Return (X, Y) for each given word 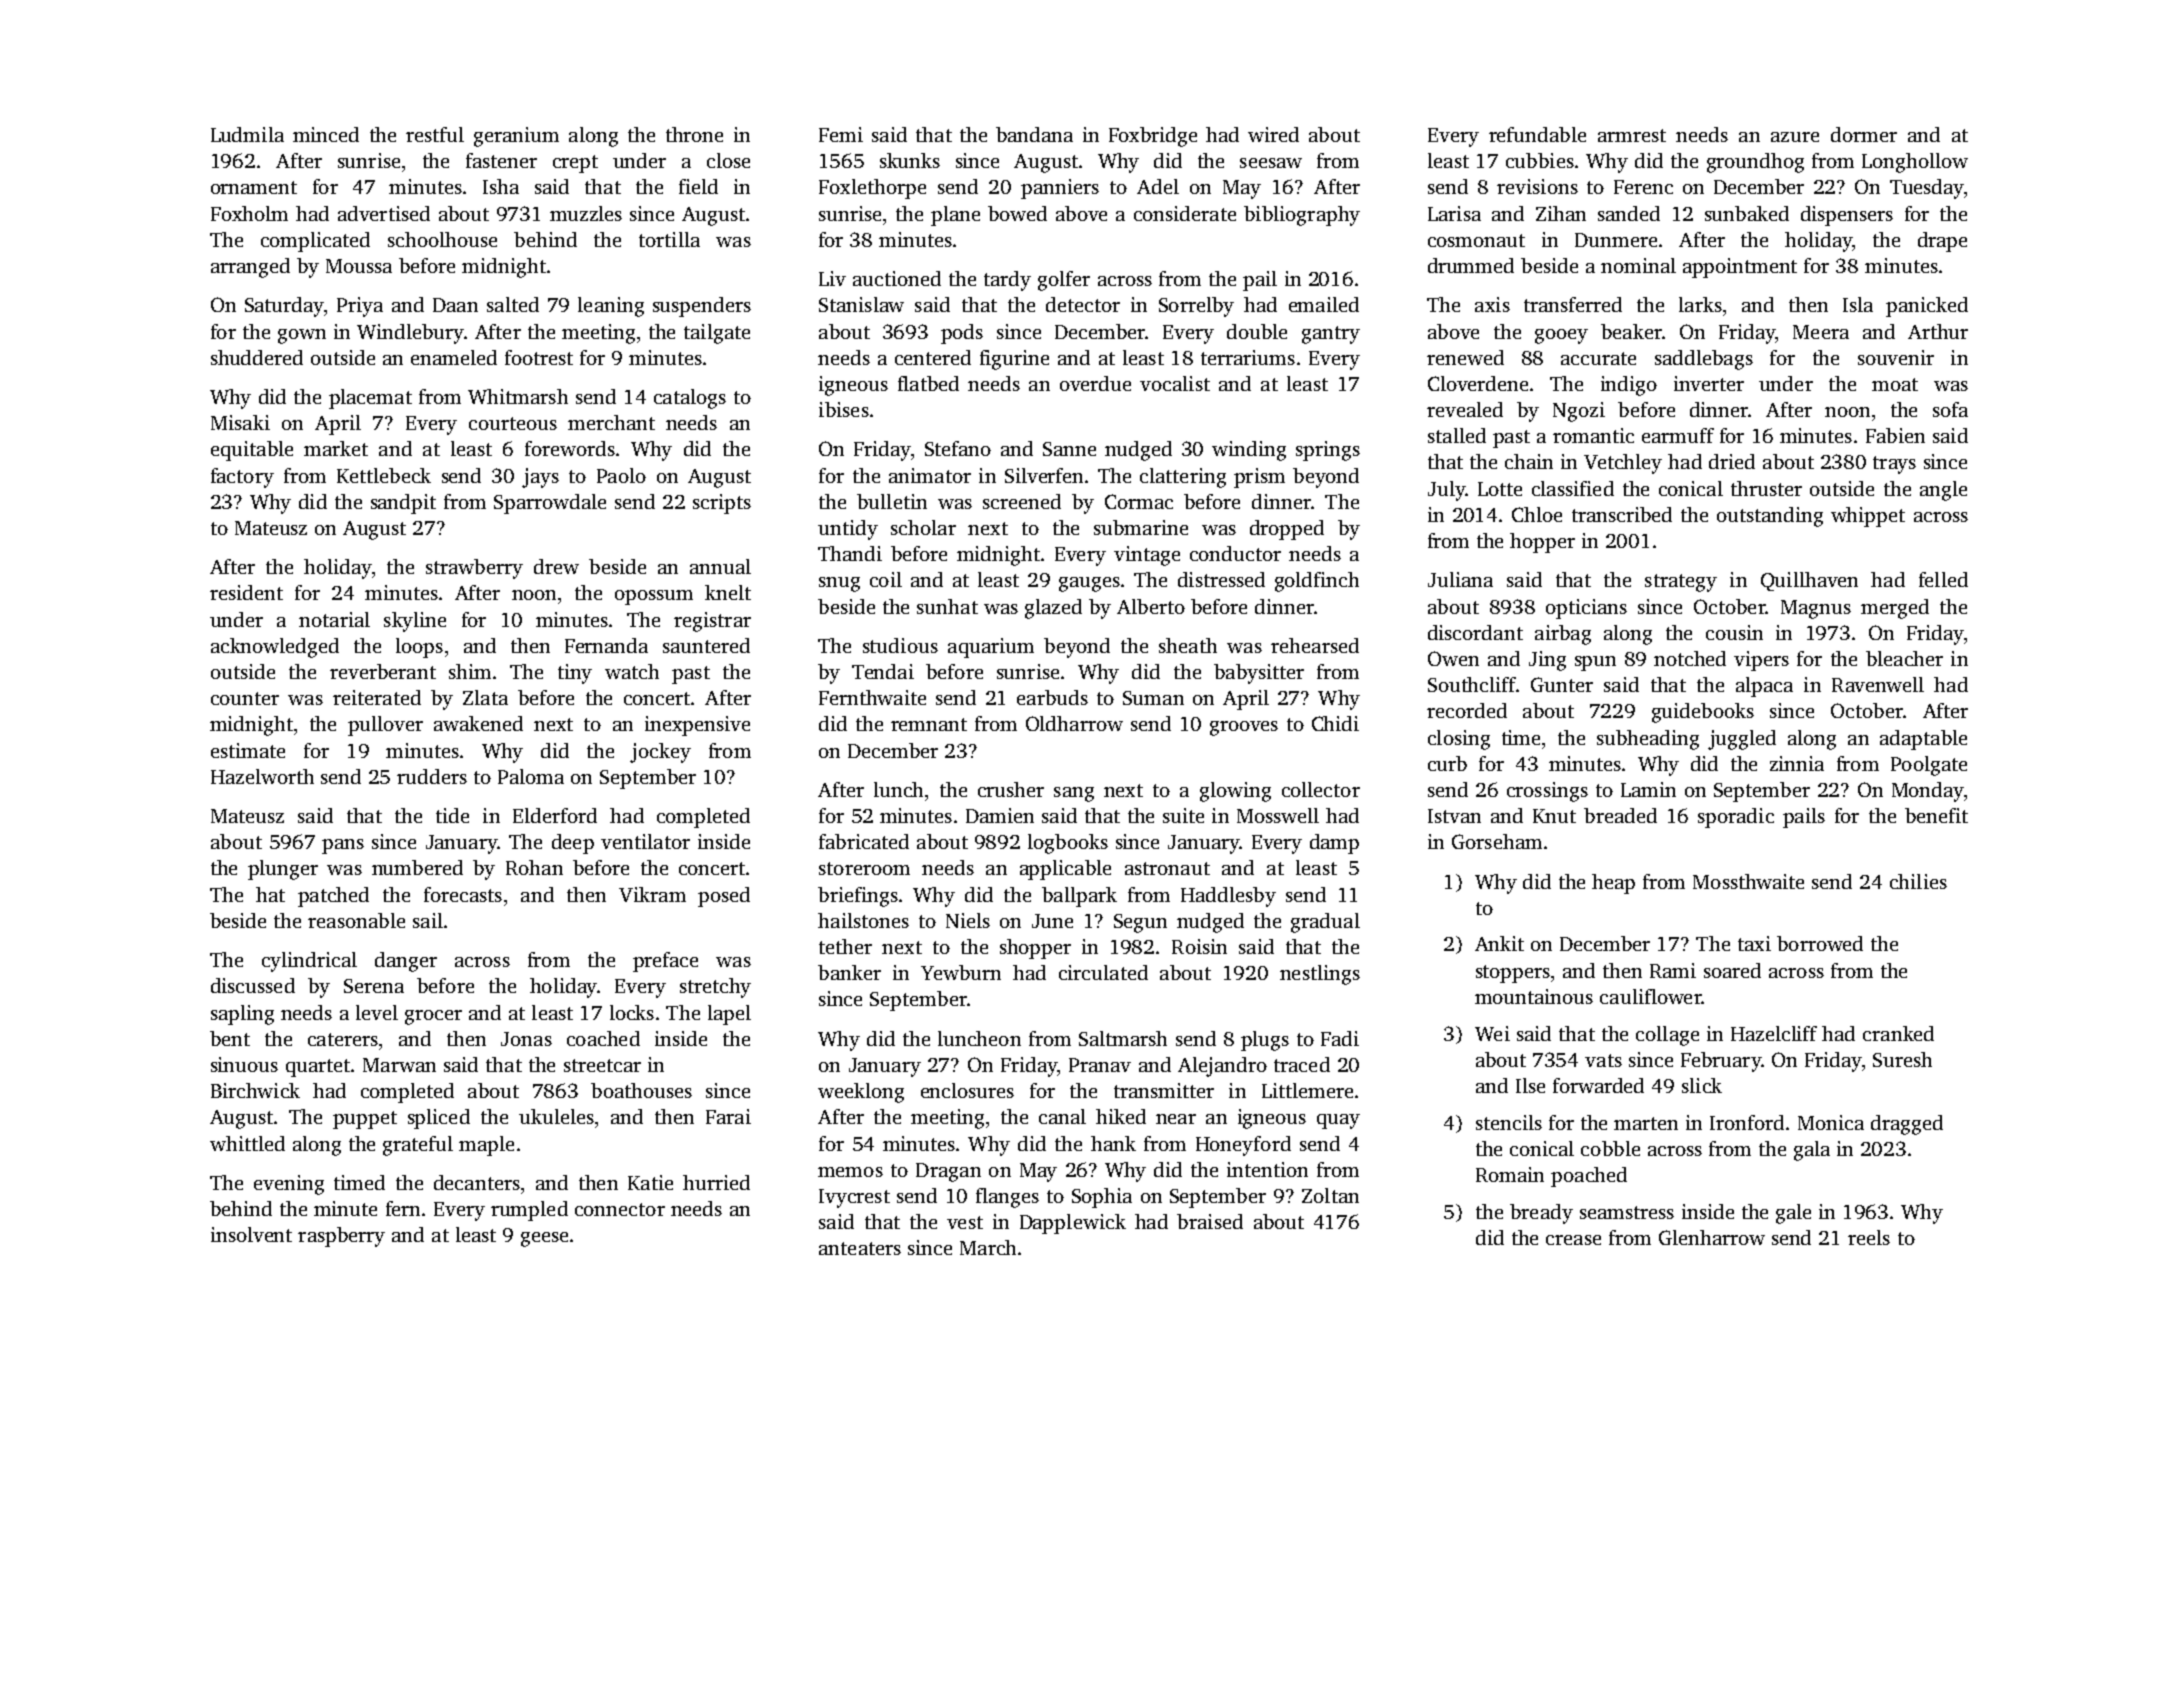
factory (242, 478)
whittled (247, 1143)
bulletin (892, 501)
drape (1942, 242)
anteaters (860, 1248)
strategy (1681, 583)
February (1721, 1062)
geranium (516, 137)
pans (343, 846)
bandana (1034, 134)
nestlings (1320, 975)
